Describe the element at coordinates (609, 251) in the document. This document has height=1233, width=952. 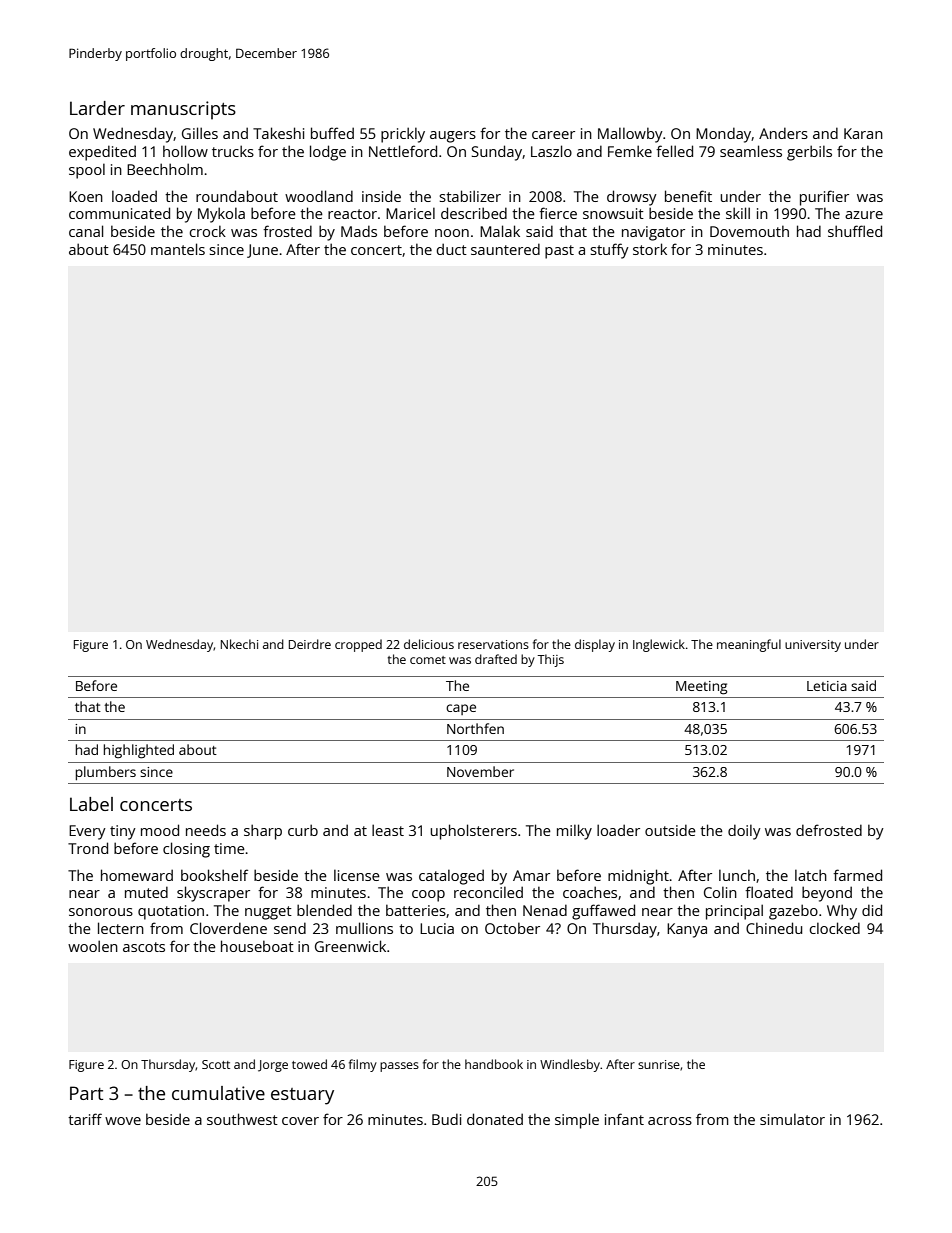
I see `stuffy` at that location.
